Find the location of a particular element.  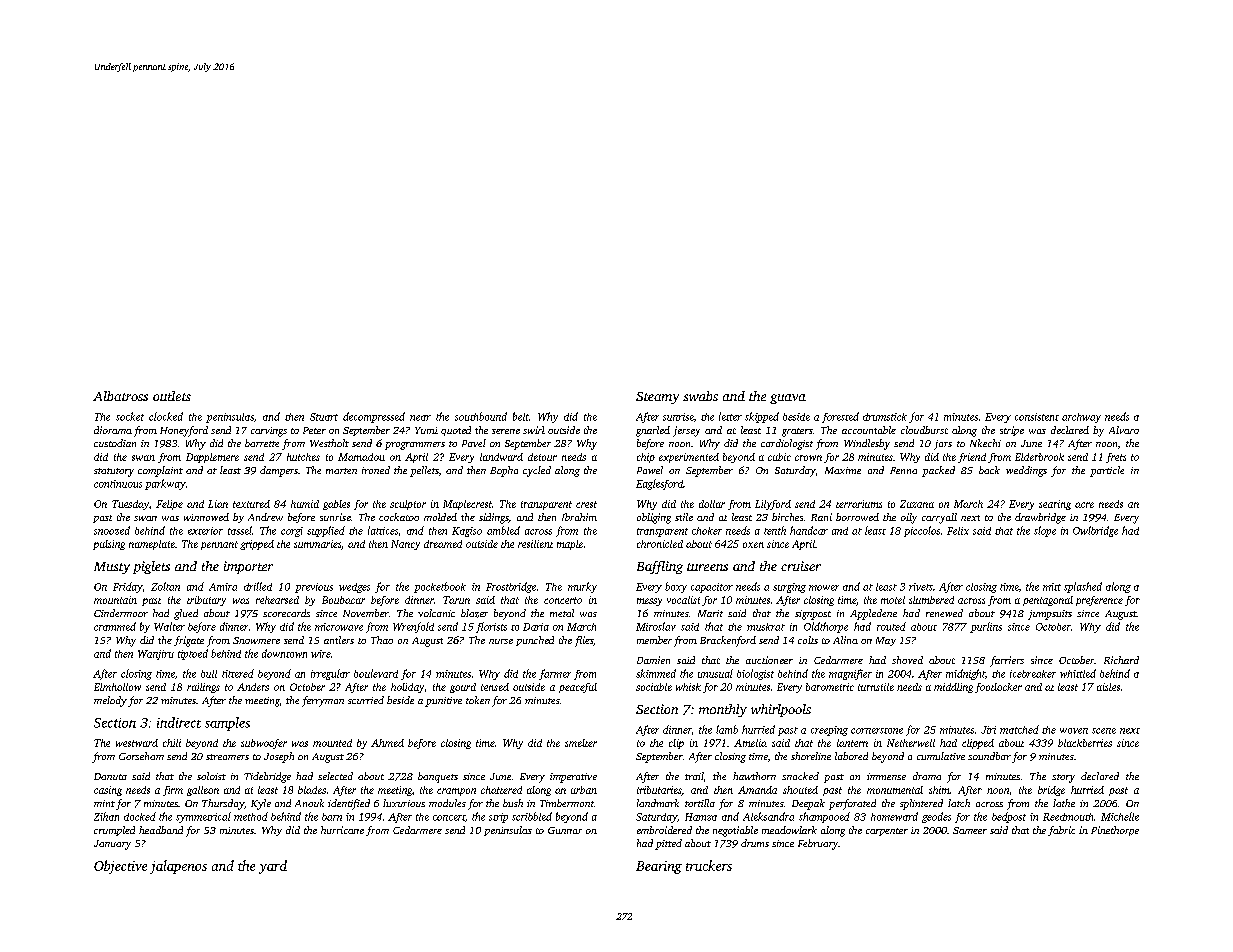

shoved is located at coordinates (907, 660).
